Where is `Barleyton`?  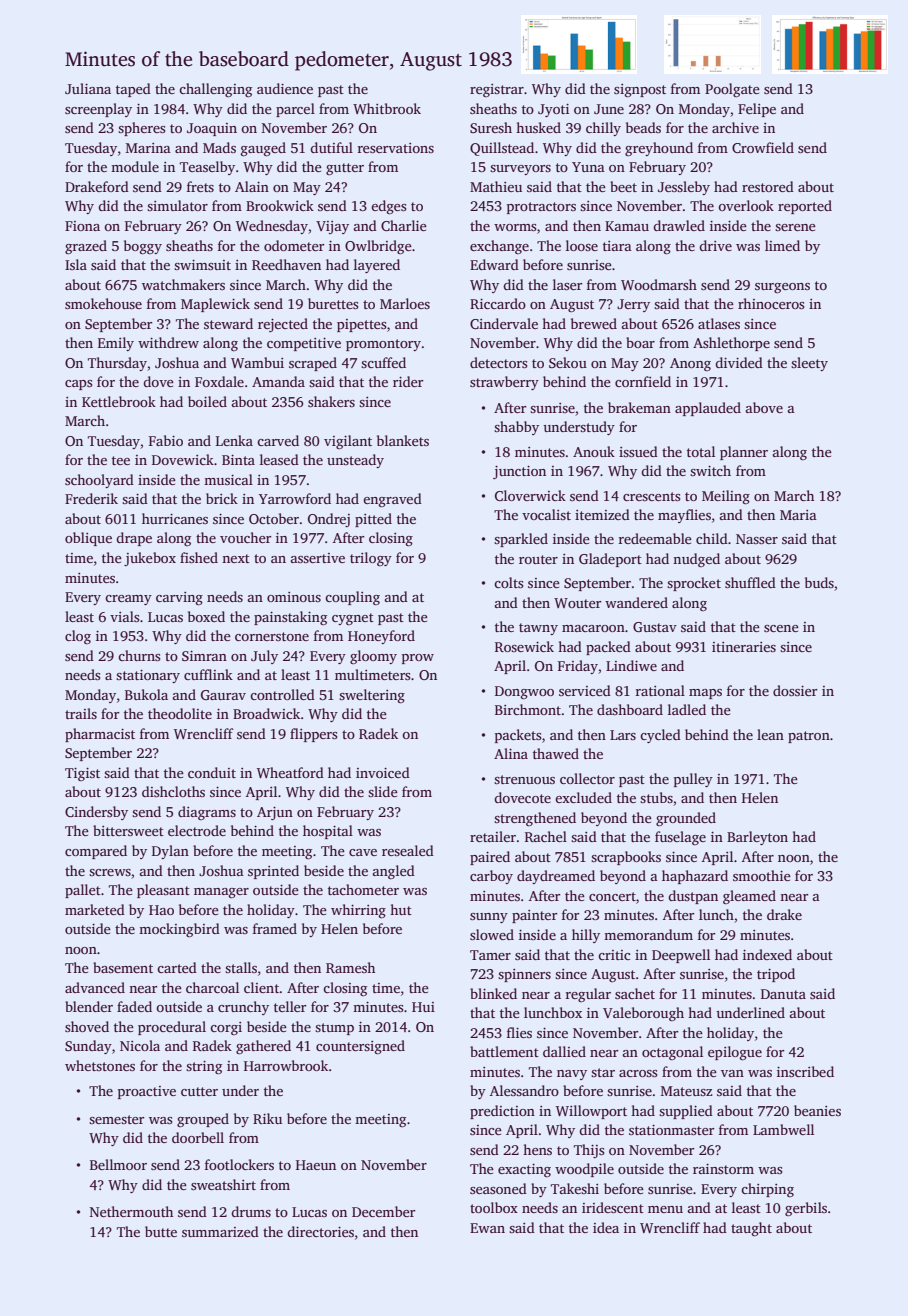
Barleyton is located at coordinates (757, 838).
